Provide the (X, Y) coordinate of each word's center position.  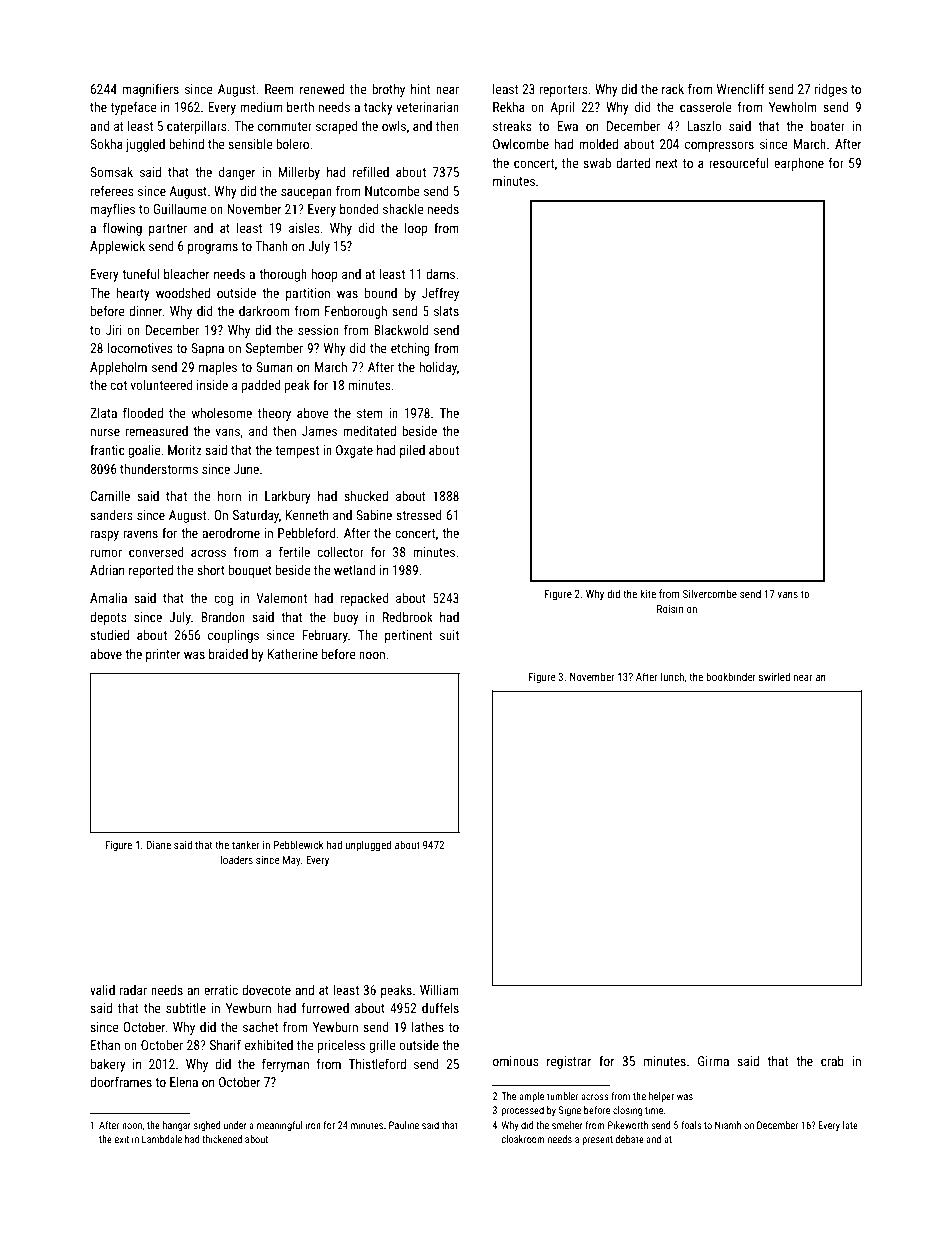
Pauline (404, 1125)
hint (420, 89)
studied (109, 635)
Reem (279, 89)
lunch (672, 676)
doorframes (121, 1081)
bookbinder (731, 676)
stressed (419, 515)
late (850, 1125)
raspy (105, 535)
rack (673, 89)
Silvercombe (710, 593)
